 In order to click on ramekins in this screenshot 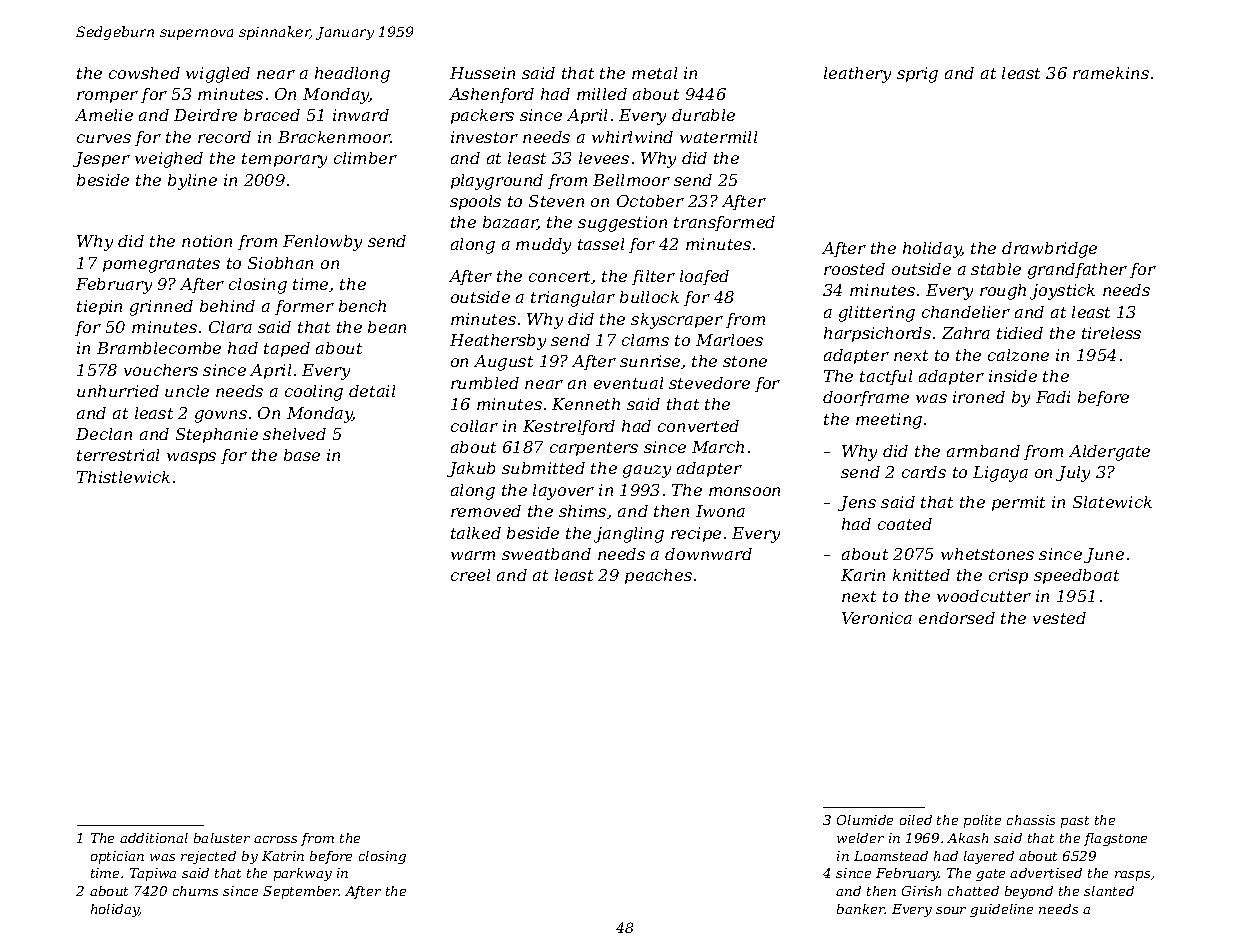, I will do `click(1111, 73)`.
